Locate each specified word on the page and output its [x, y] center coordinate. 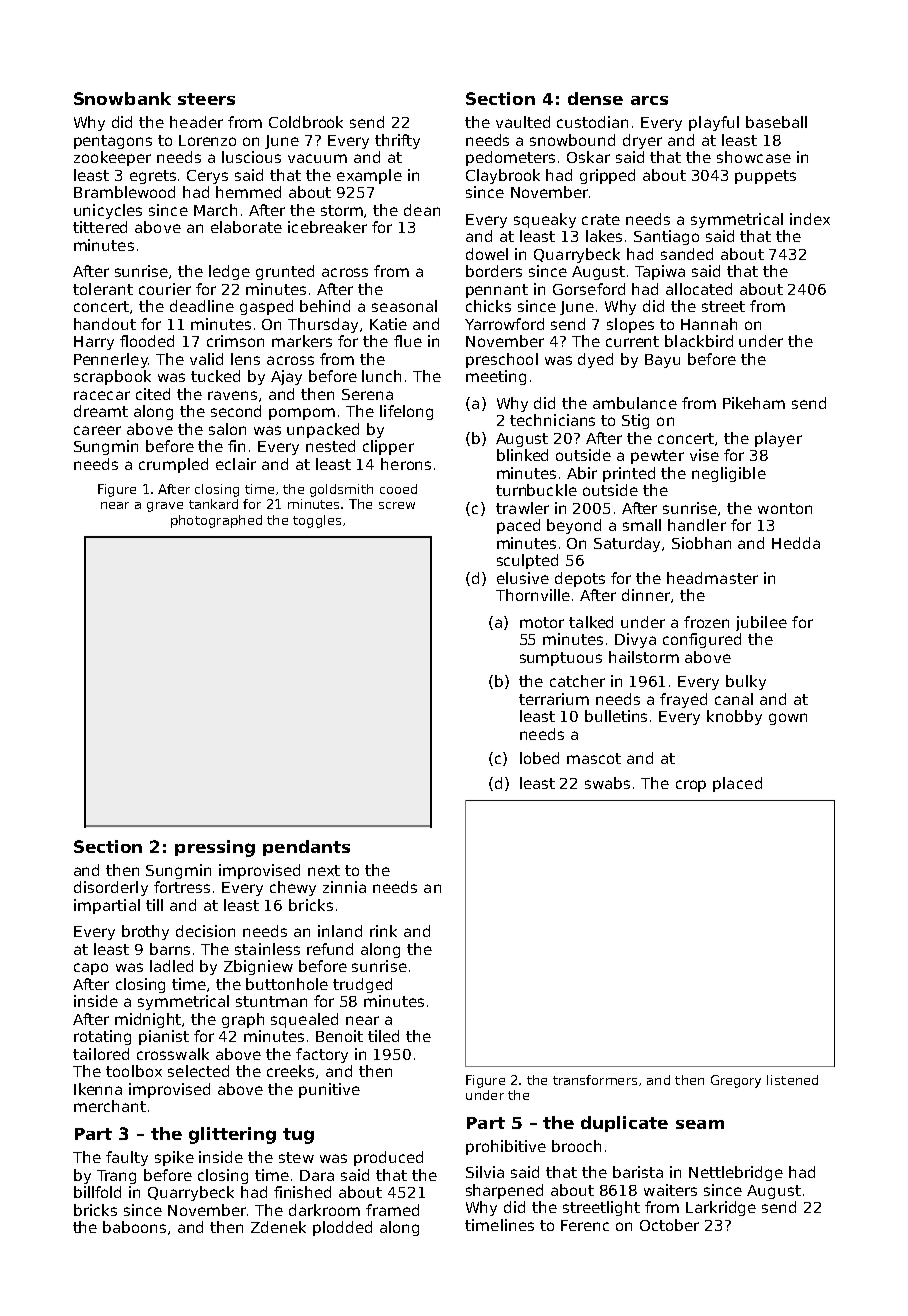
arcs [649, 100]
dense [595, 98]
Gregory [736, 1081]
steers [206, 99]
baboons [134, 1227]
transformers [595, 1080]
